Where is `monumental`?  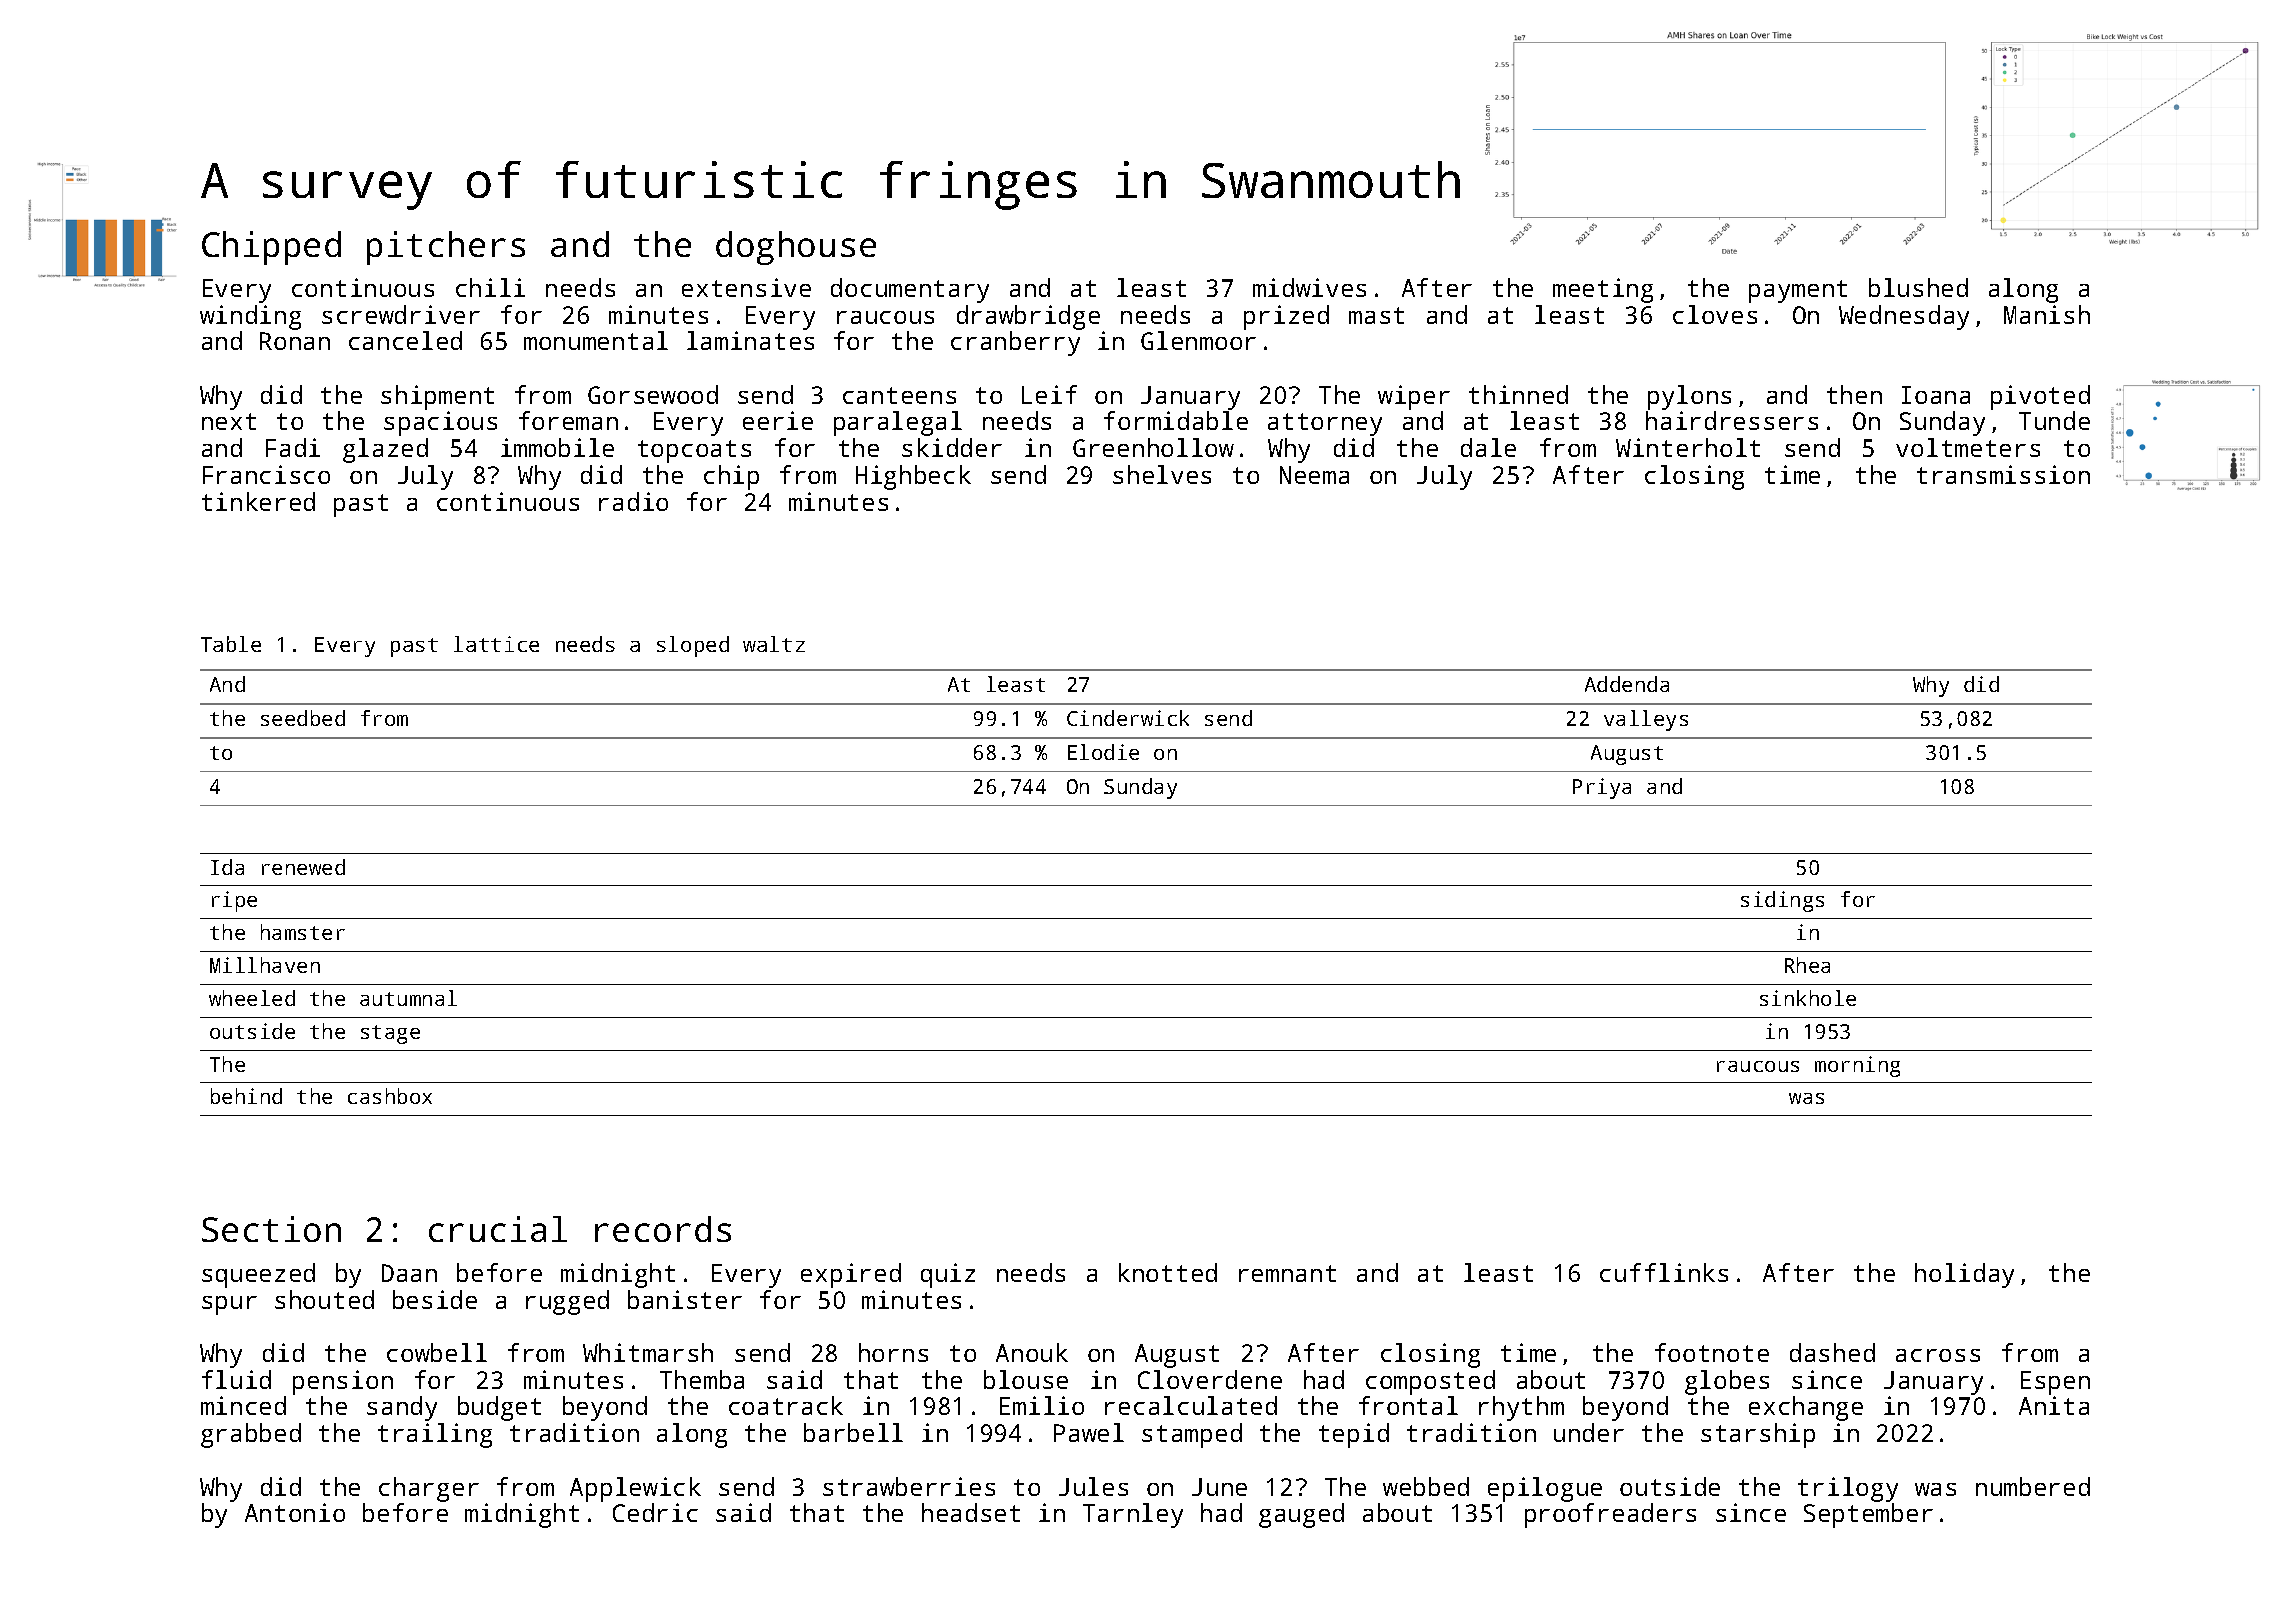
monumental is located at coordinates (596, 340).
